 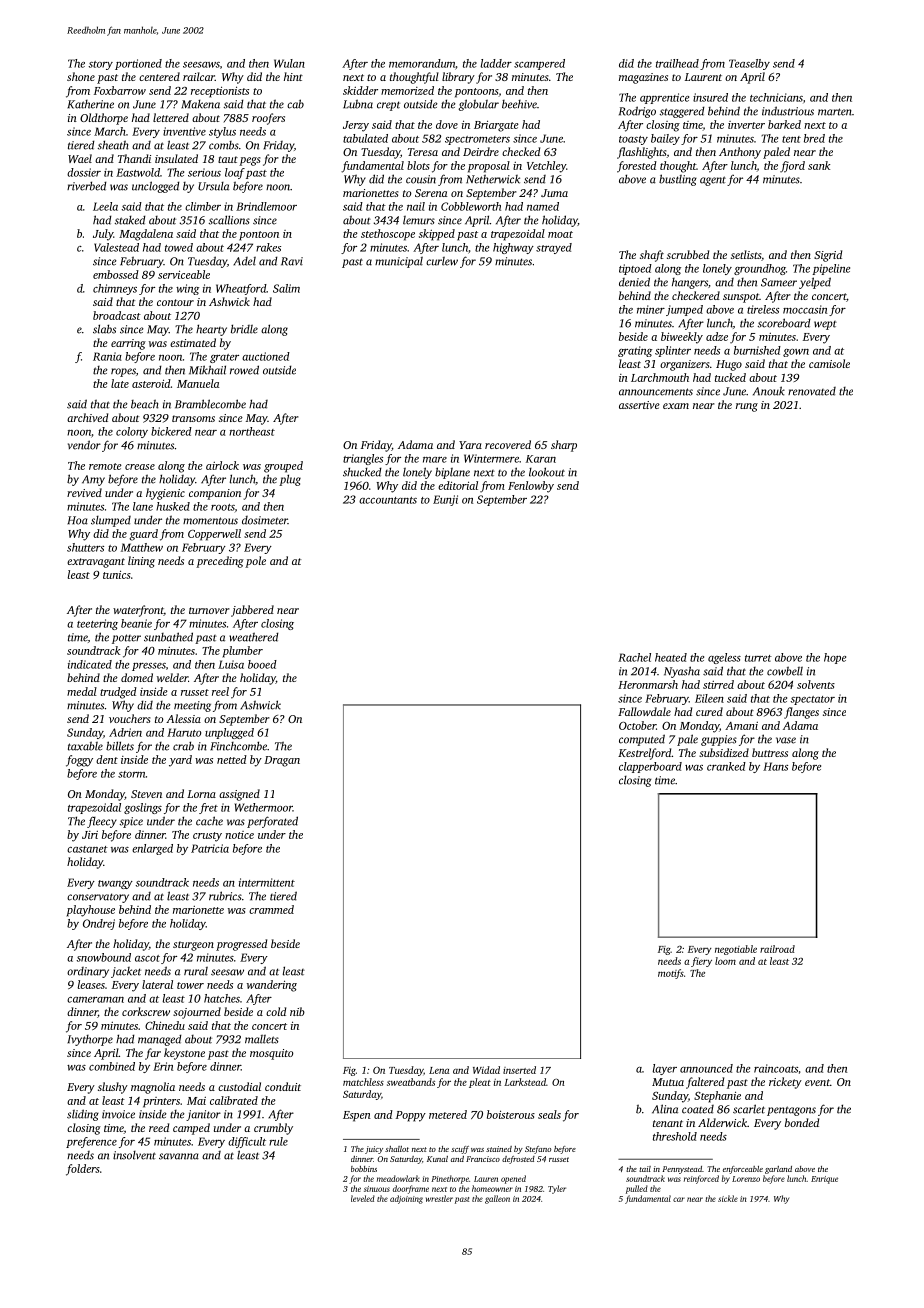 What do you see at coordinates (138, 64) in the image?
I see `portioned` at bounding box center [138, 64].
